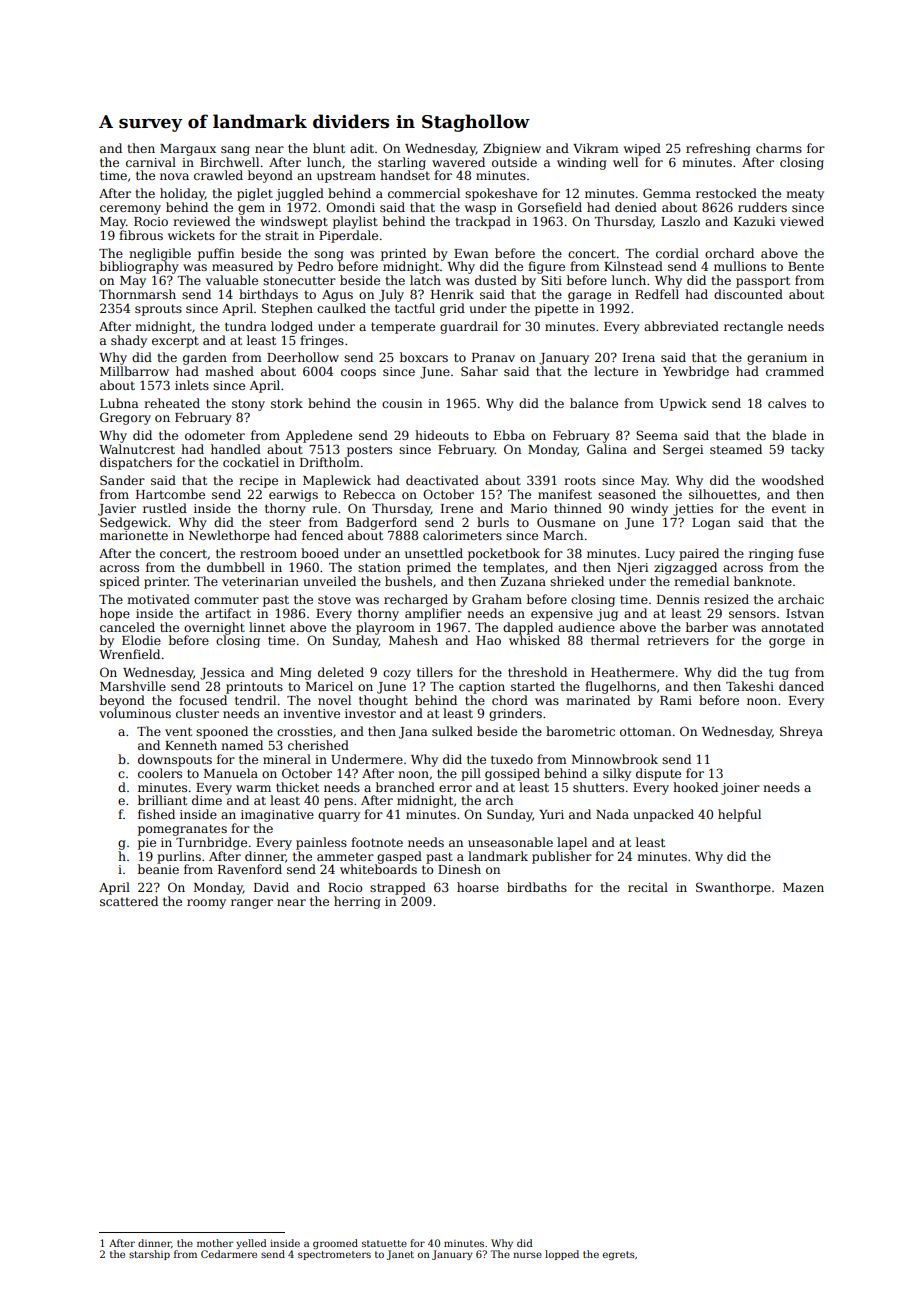 This screenshot has width=924, height=1308. I want to click on linnet, so click(267, 627).
